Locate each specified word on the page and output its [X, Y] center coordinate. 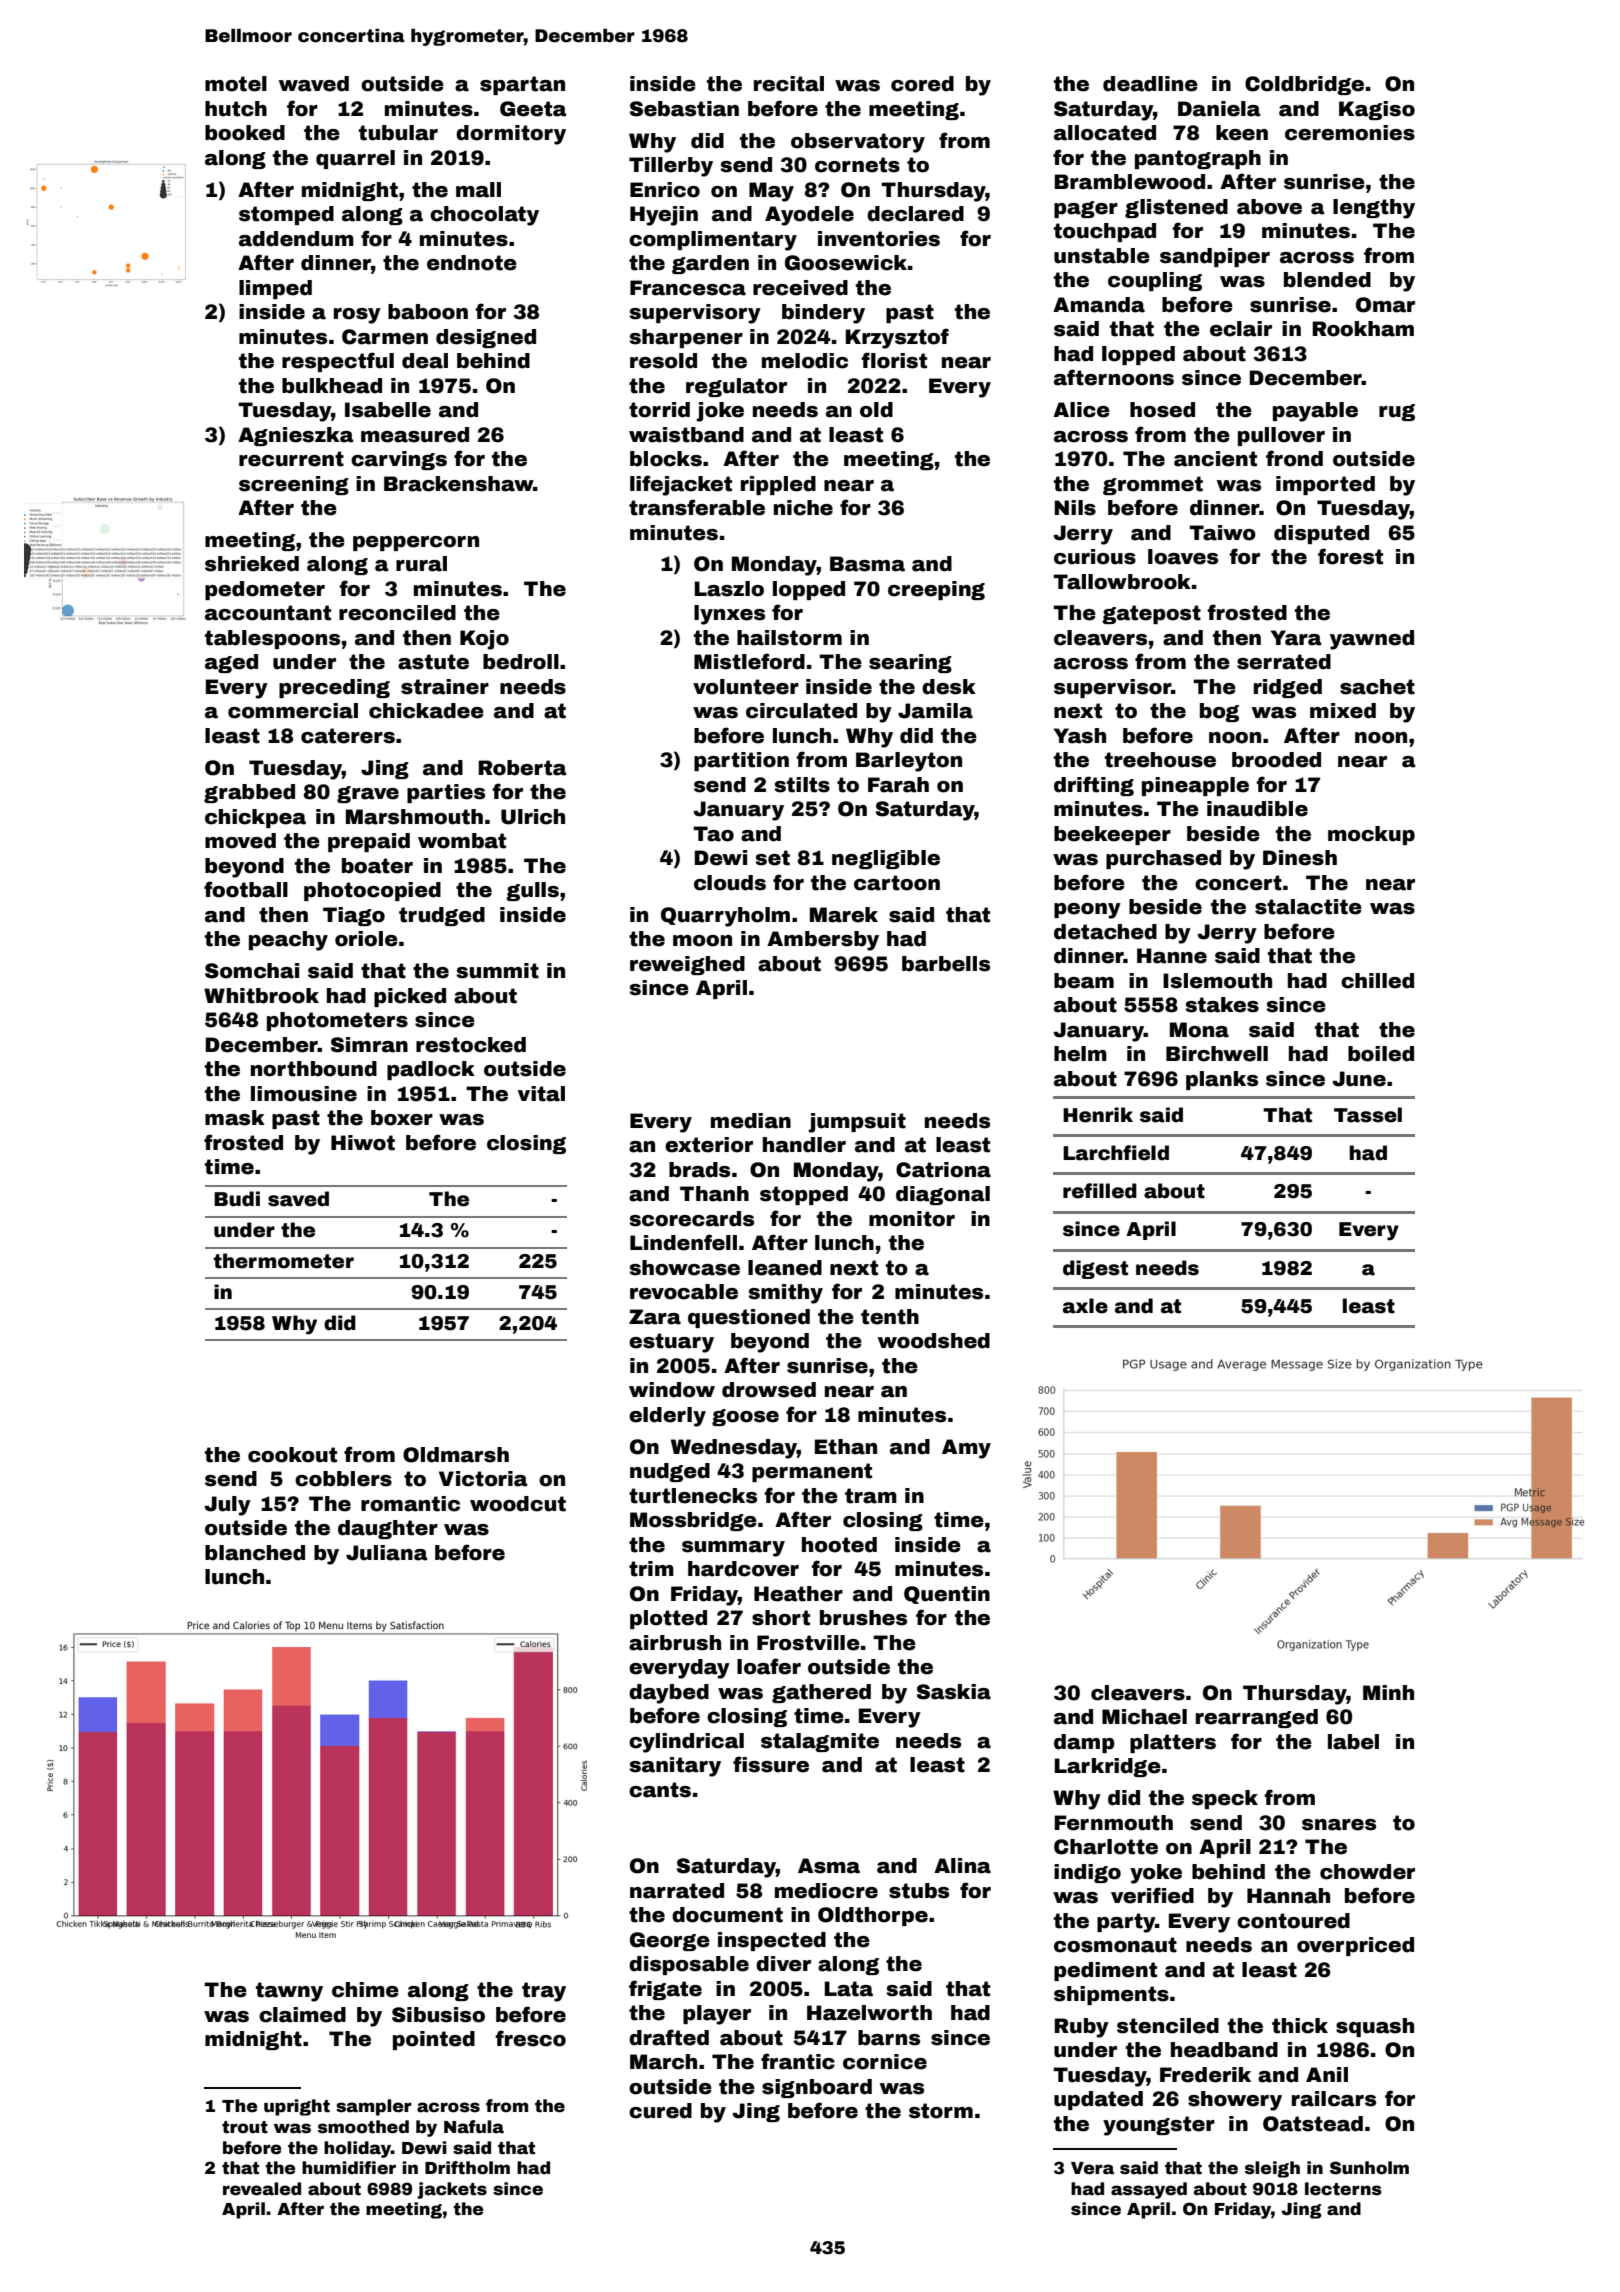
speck [1225, 1799]
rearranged [1257, 1718]
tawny [289, 1992]
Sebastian [684, 109]
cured [660, 2111]
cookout [292, 1455]
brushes [863, 1618]
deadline [1150, 84]
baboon [428, 312]
